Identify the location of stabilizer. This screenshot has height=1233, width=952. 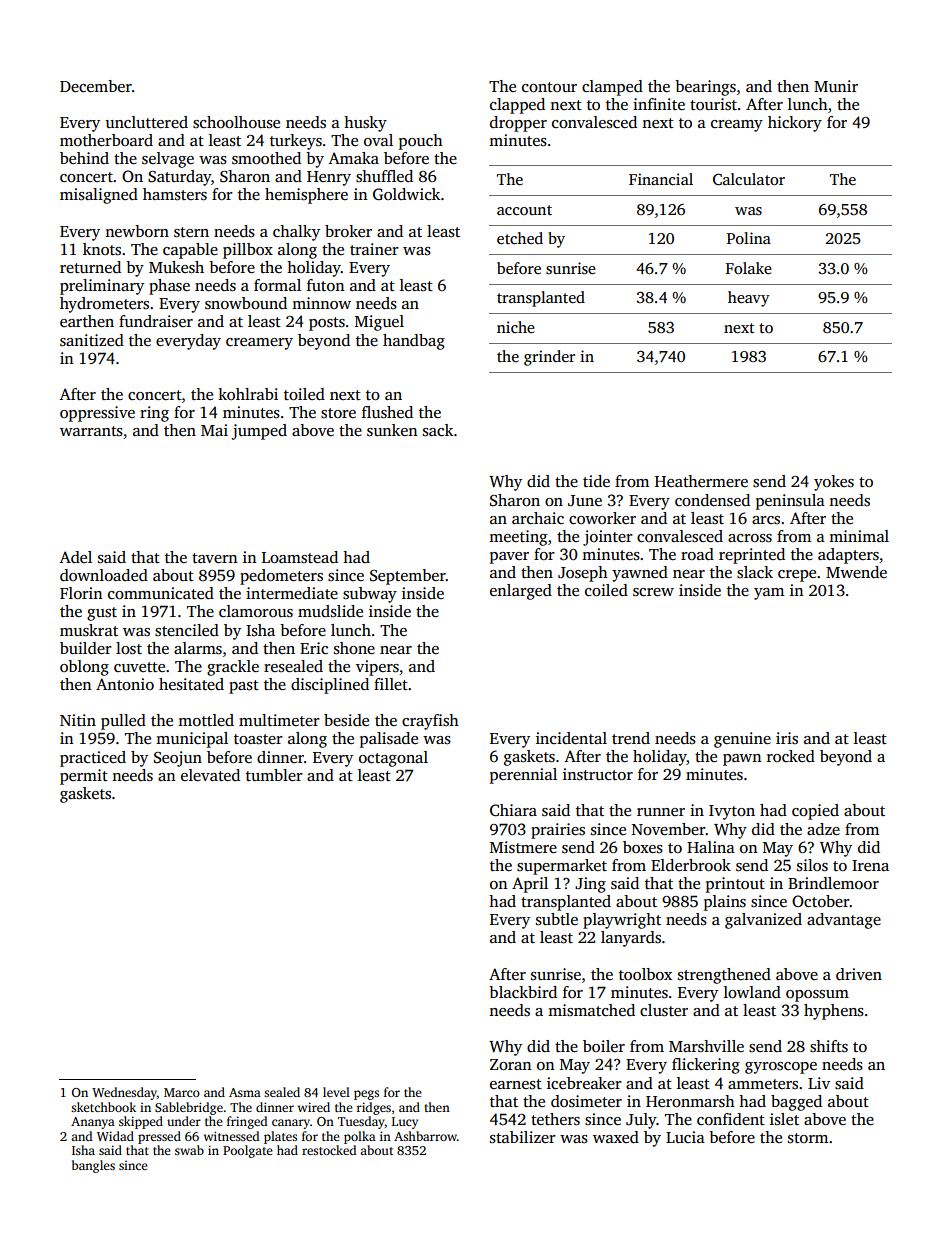
(523, 1137).
